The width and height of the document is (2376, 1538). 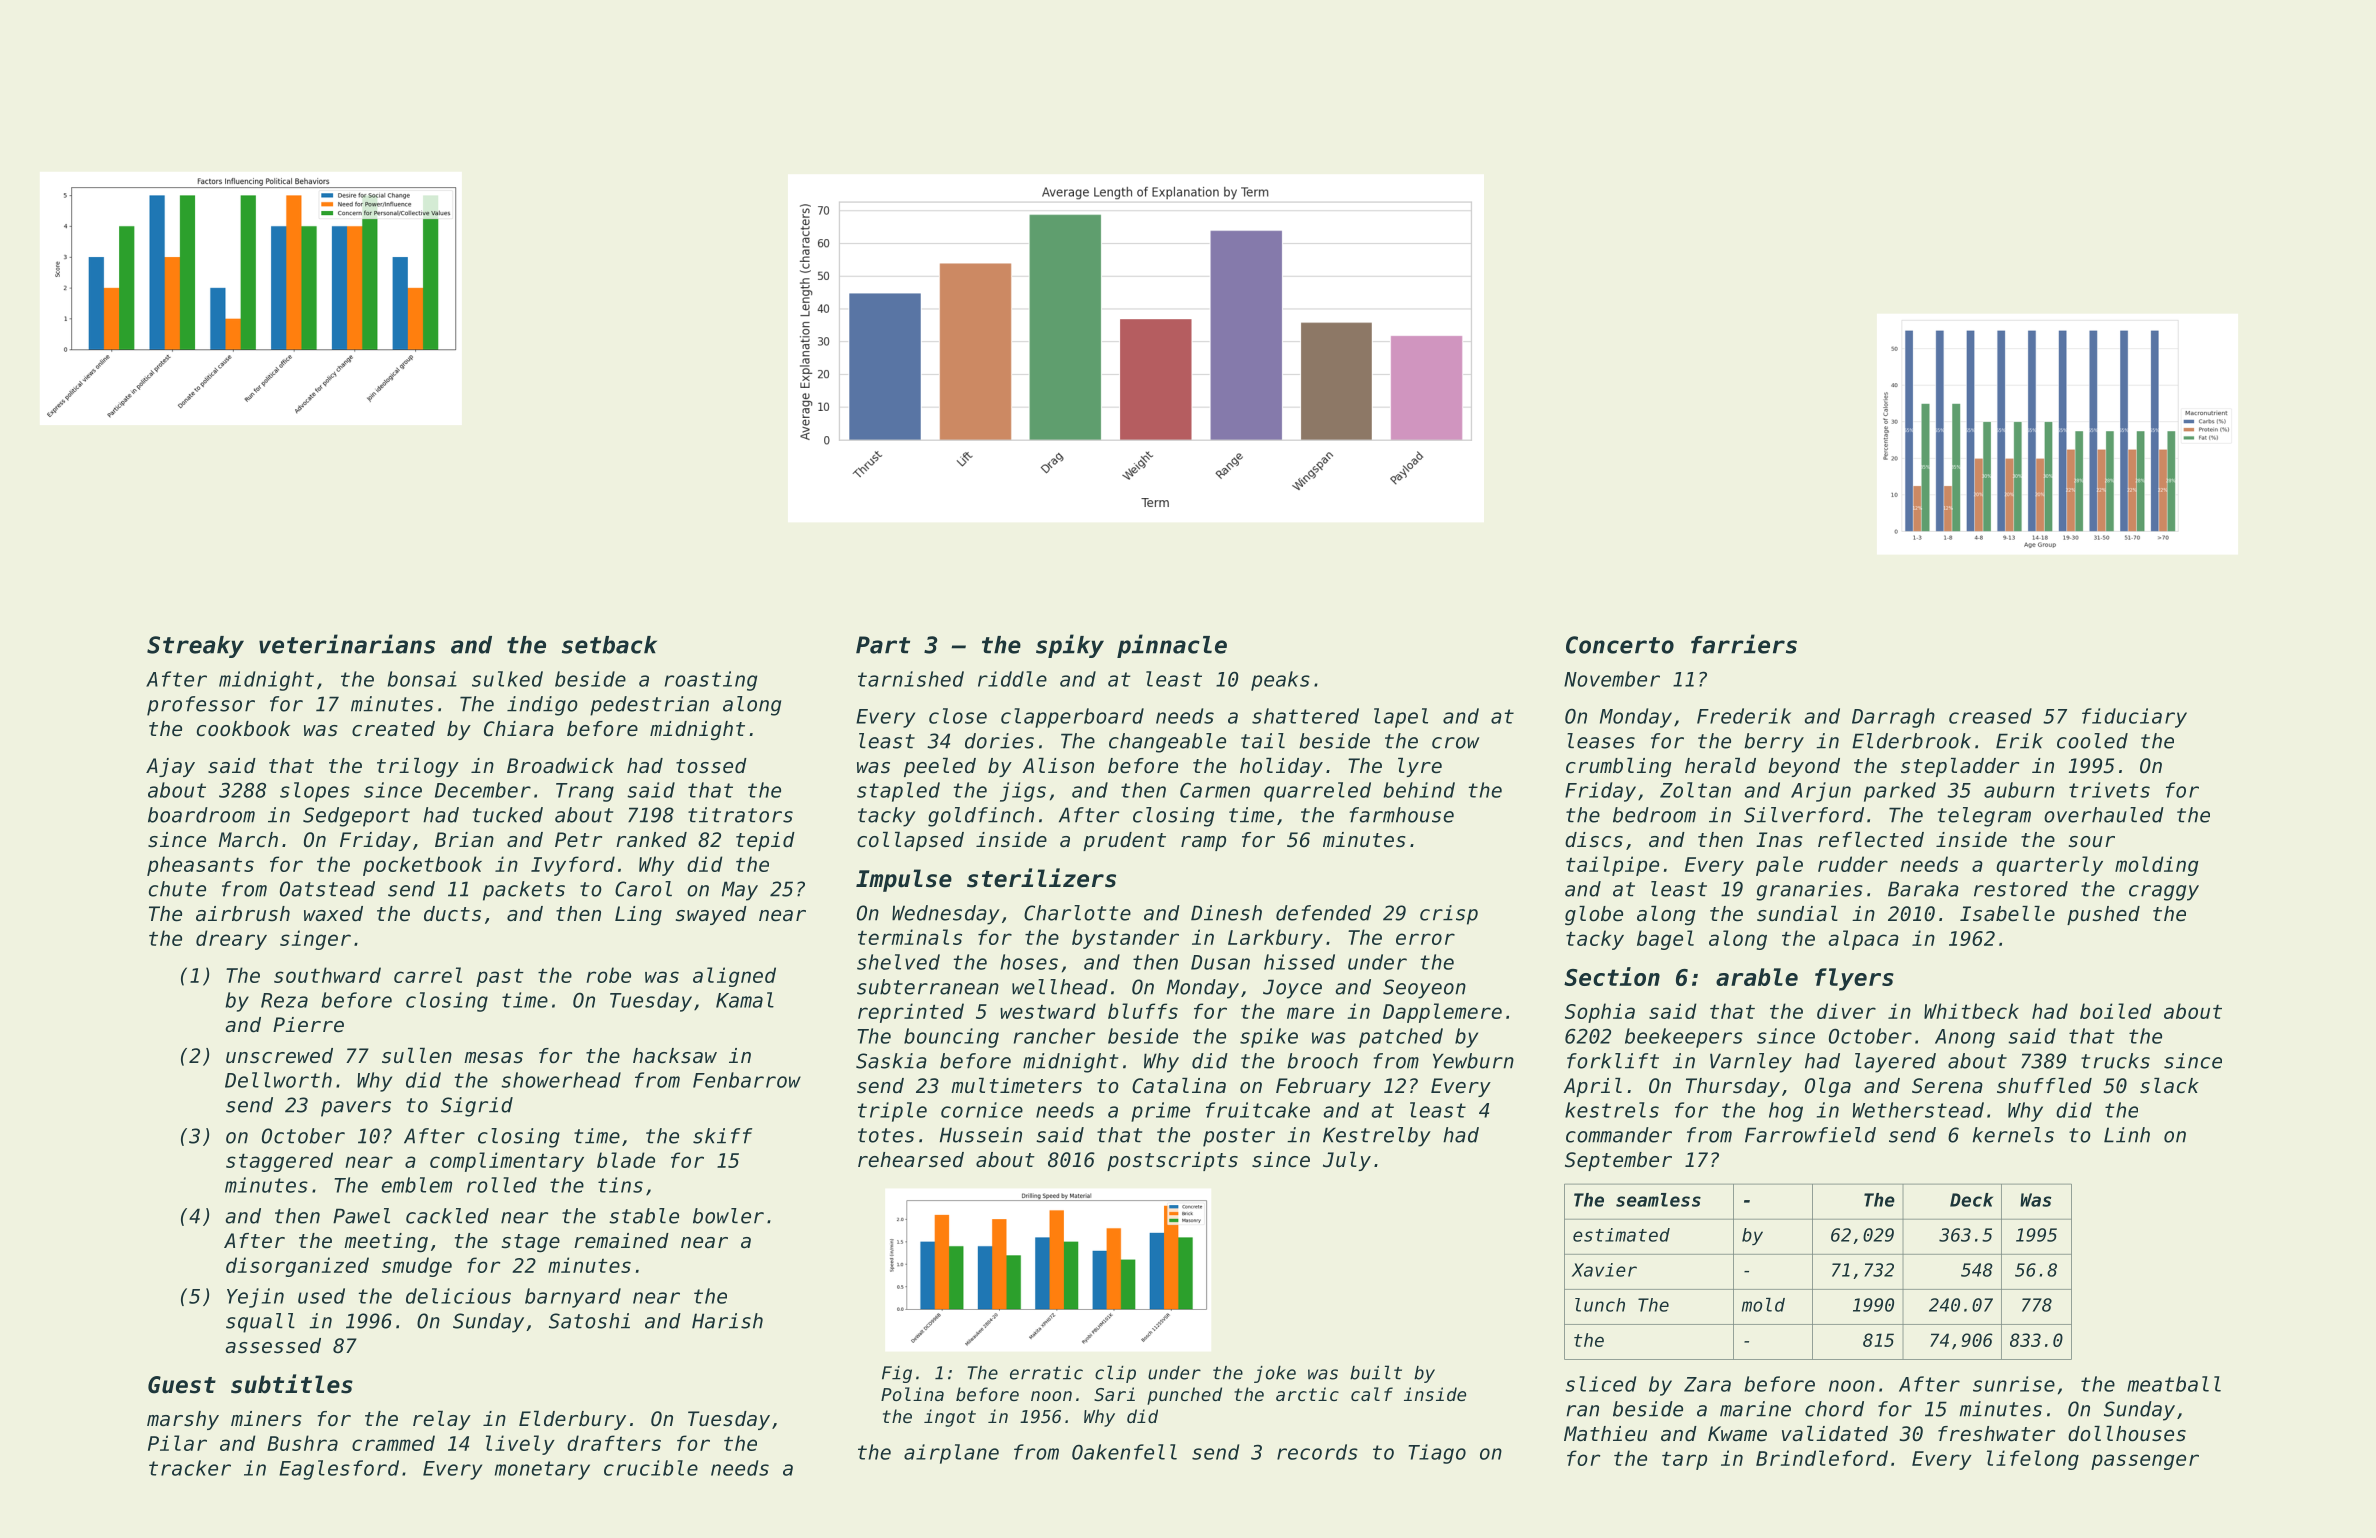 What do you see at coordinates (2169, 1085) in the document?
I see `slack` at bounding box center [2169, 1085].
